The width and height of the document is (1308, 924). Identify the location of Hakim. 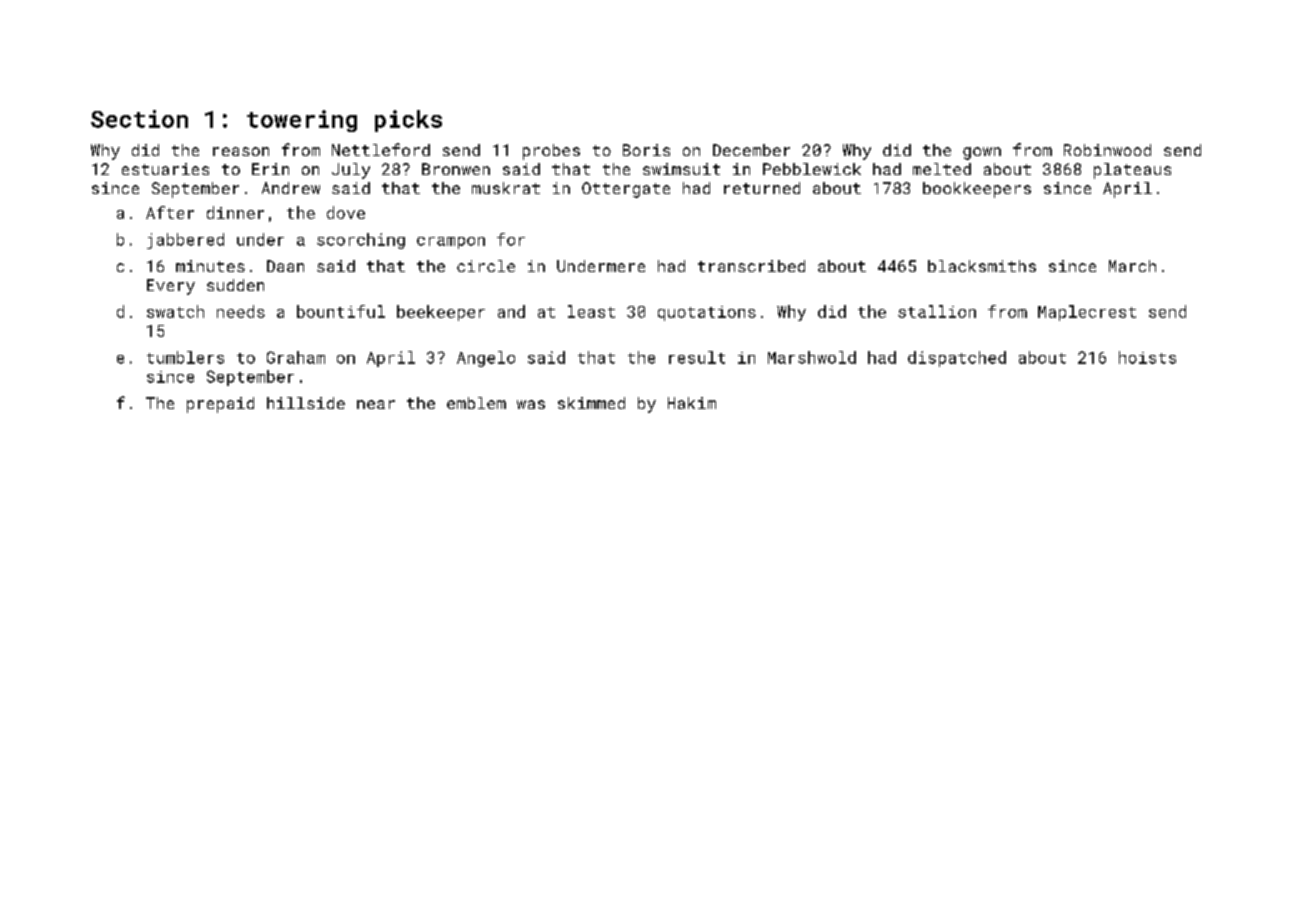
(692, 403).
